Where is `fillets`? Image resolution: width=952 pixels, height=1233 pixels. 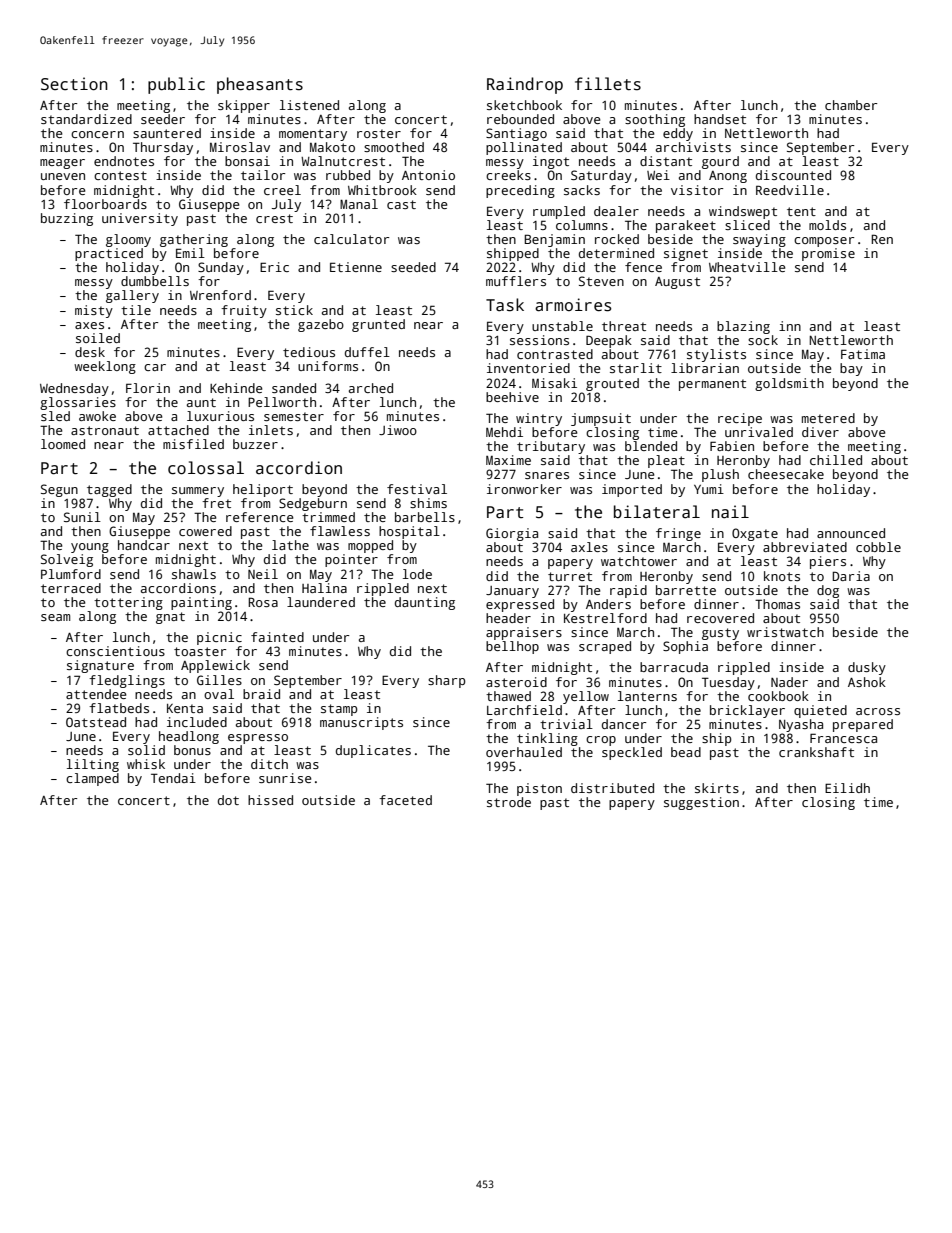 fillets is located at coordinates (608, 84).
